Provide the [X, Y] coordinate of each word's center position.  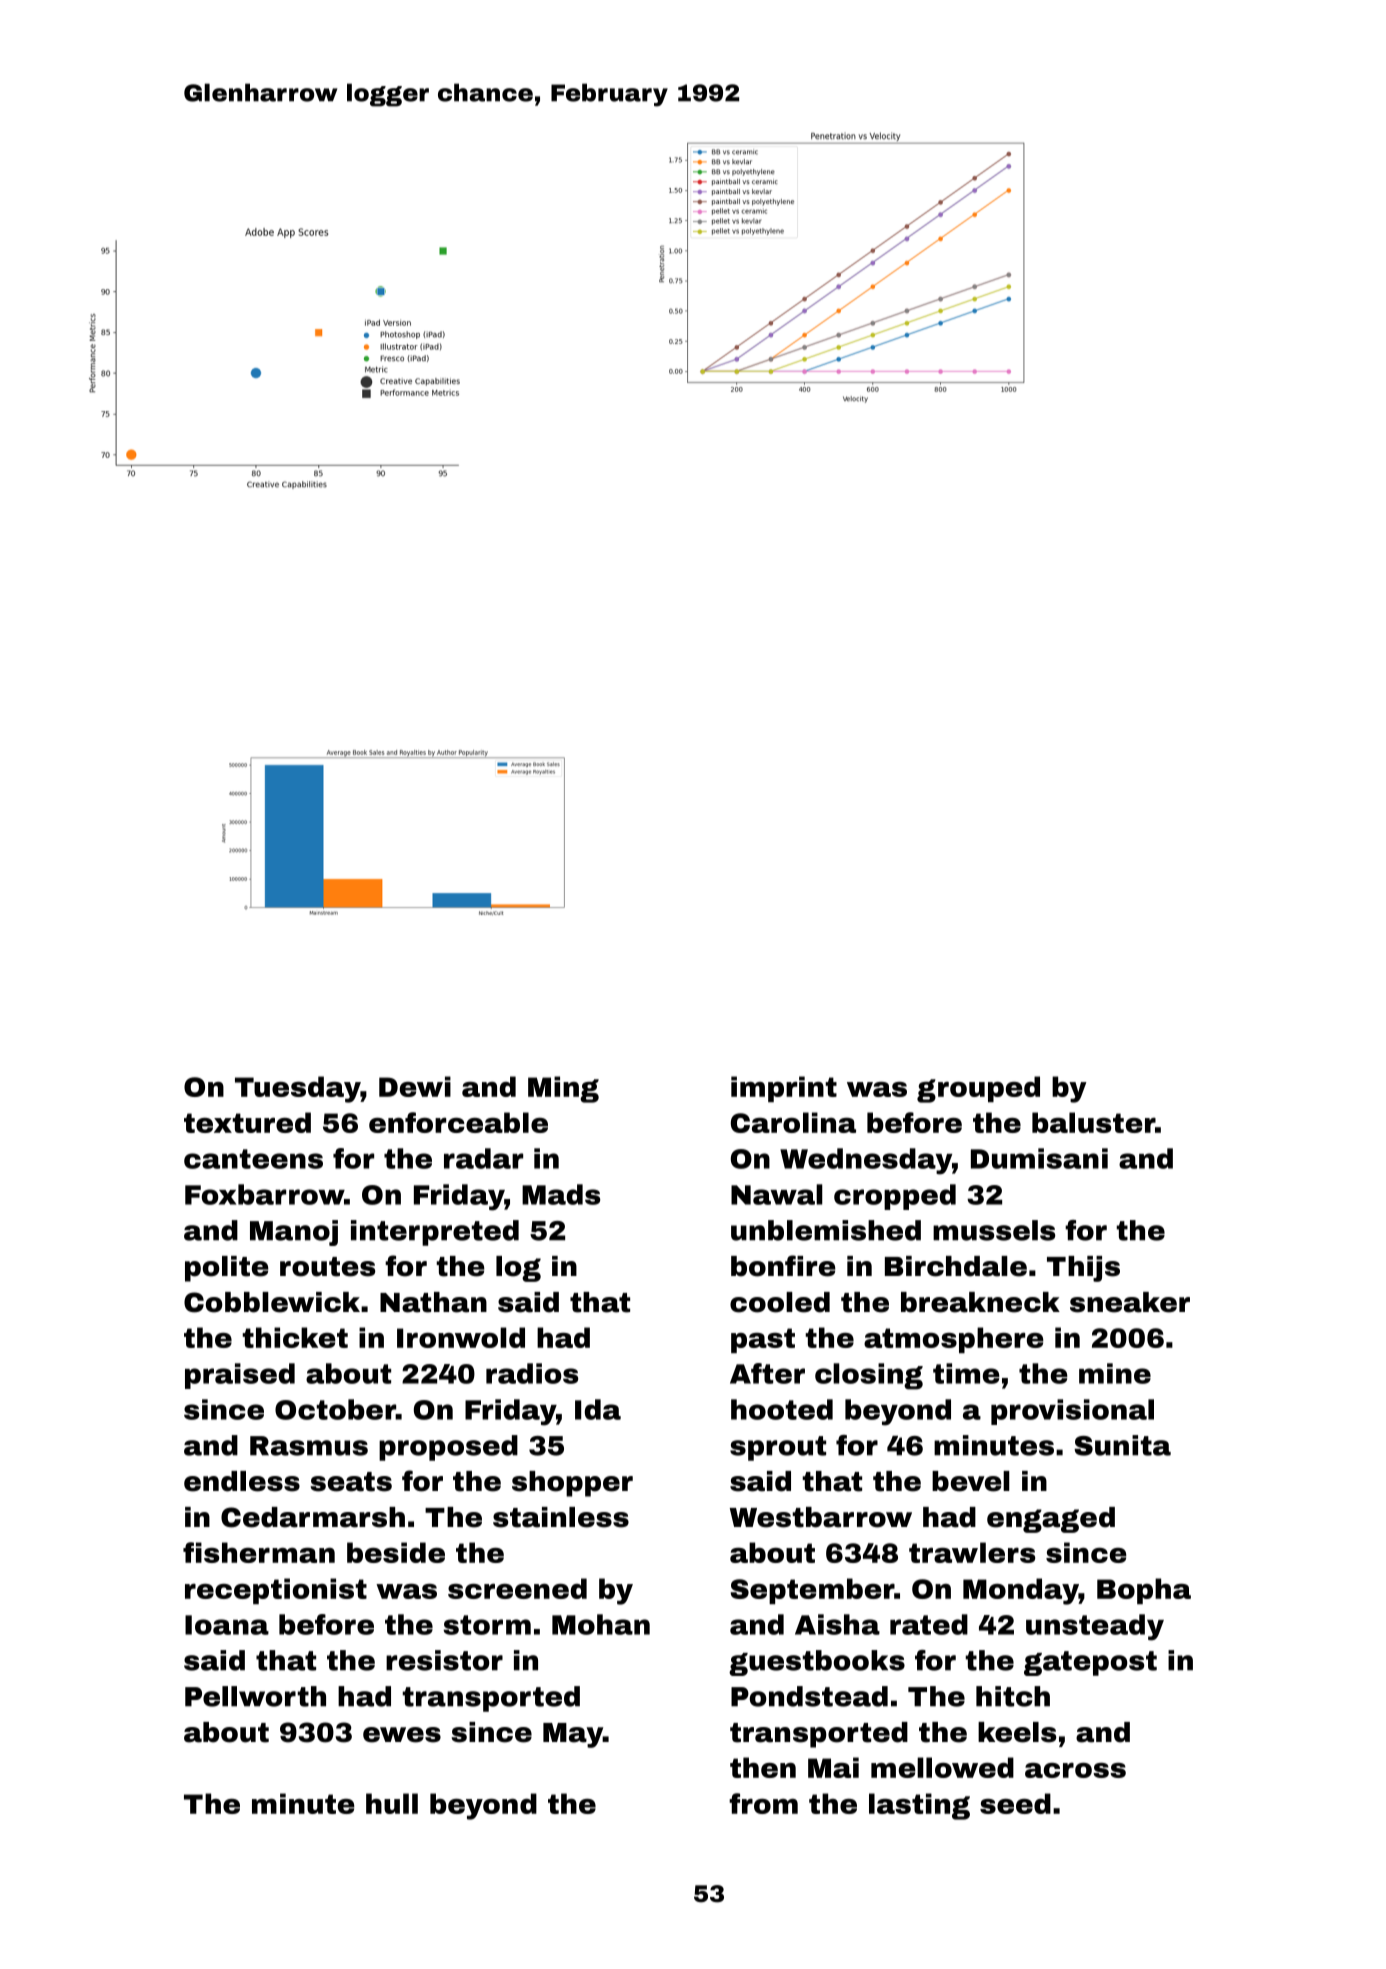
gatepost [1090, 1663]
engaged [1051, 1520]
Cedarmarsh [313, 1517]
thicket [295, 1337]
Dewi [415, 1086]
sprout [778, 1448]
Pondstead [809, 1696]
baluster [1093, 1122]
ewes [402, 1735]
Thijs [1083, 1269]
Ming [563, 1089]
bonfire [783, 1266]
